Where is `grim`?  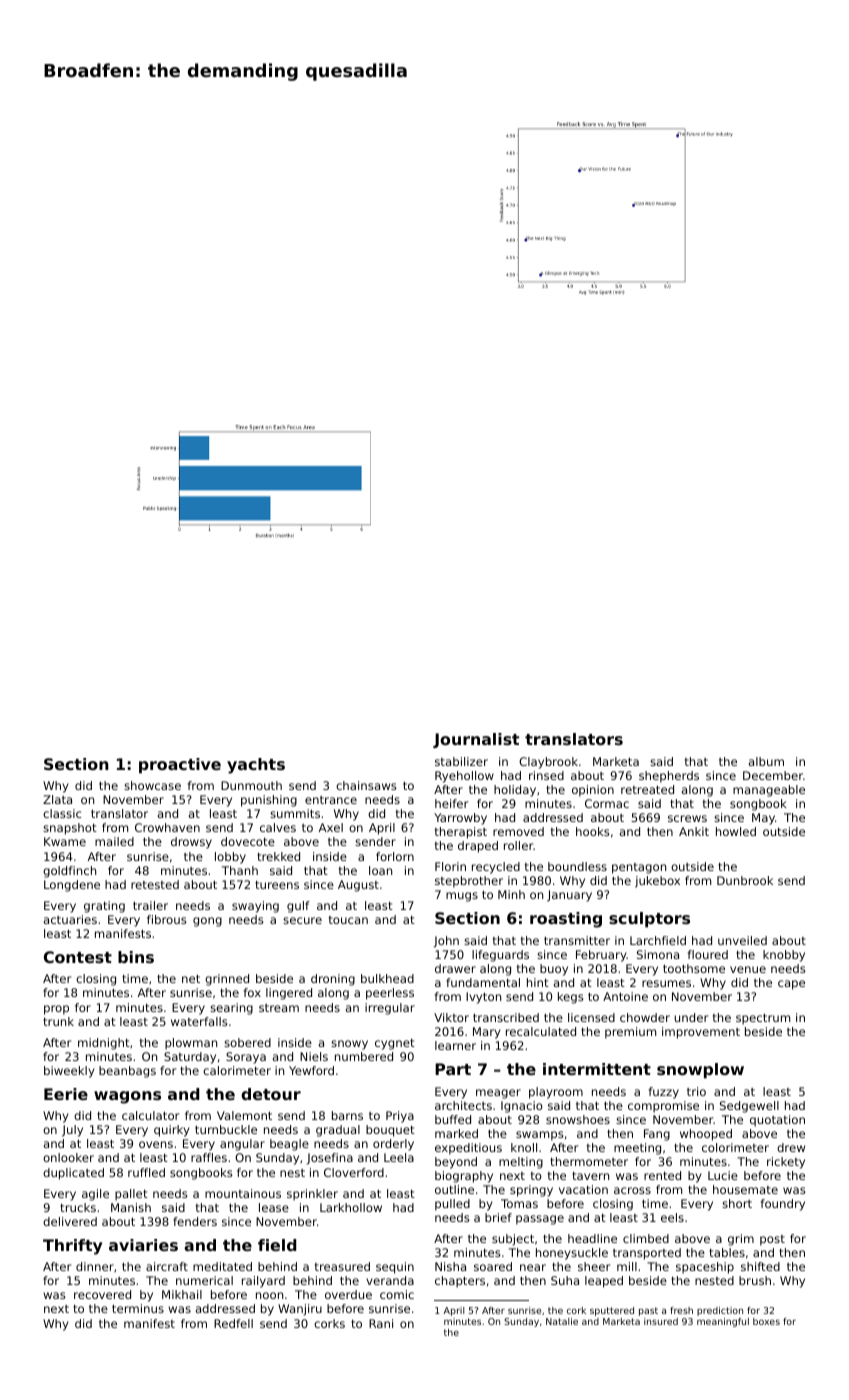
grim is located at coordinates (741, 1240).
